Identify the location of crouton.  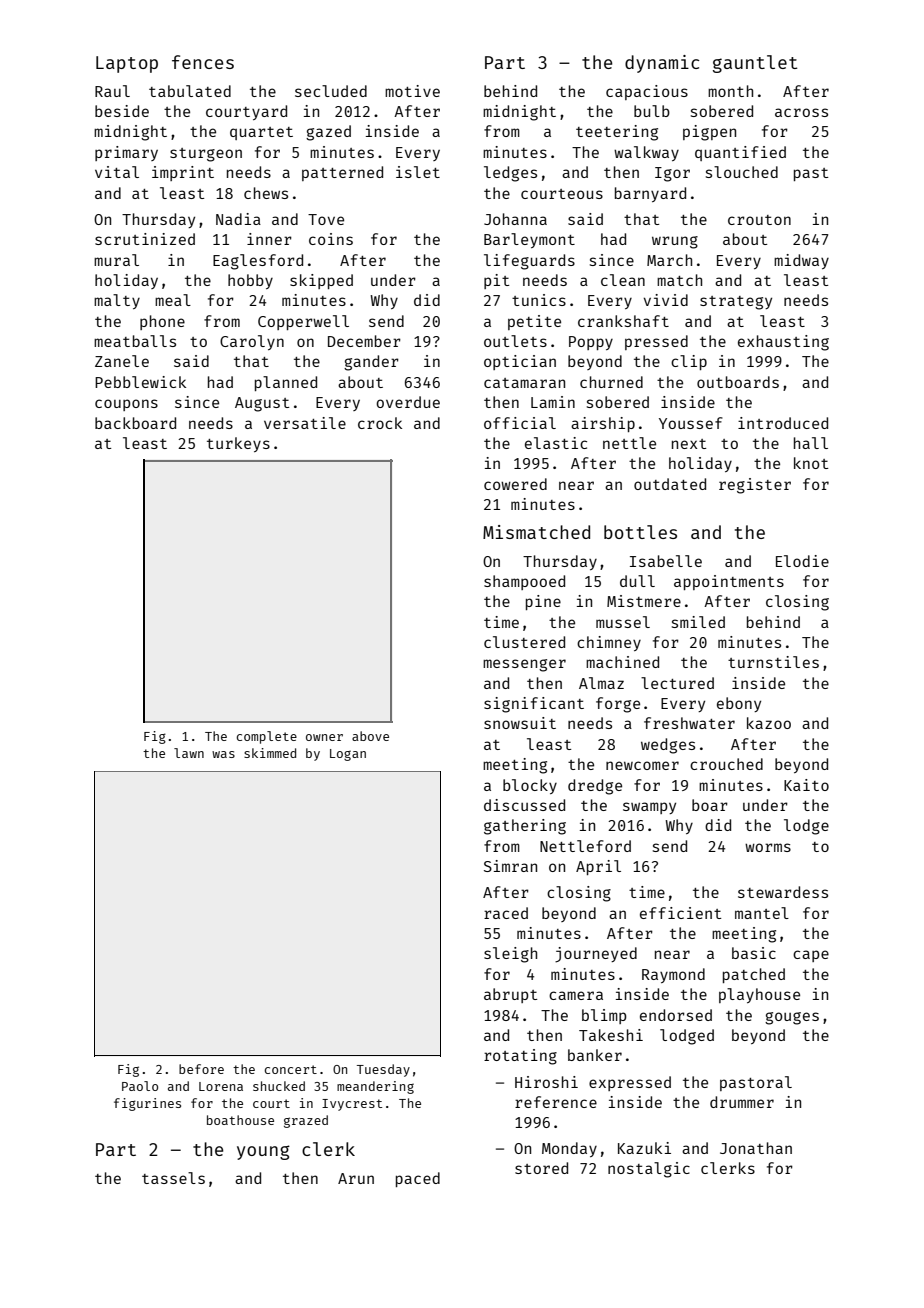
(759, 220).
